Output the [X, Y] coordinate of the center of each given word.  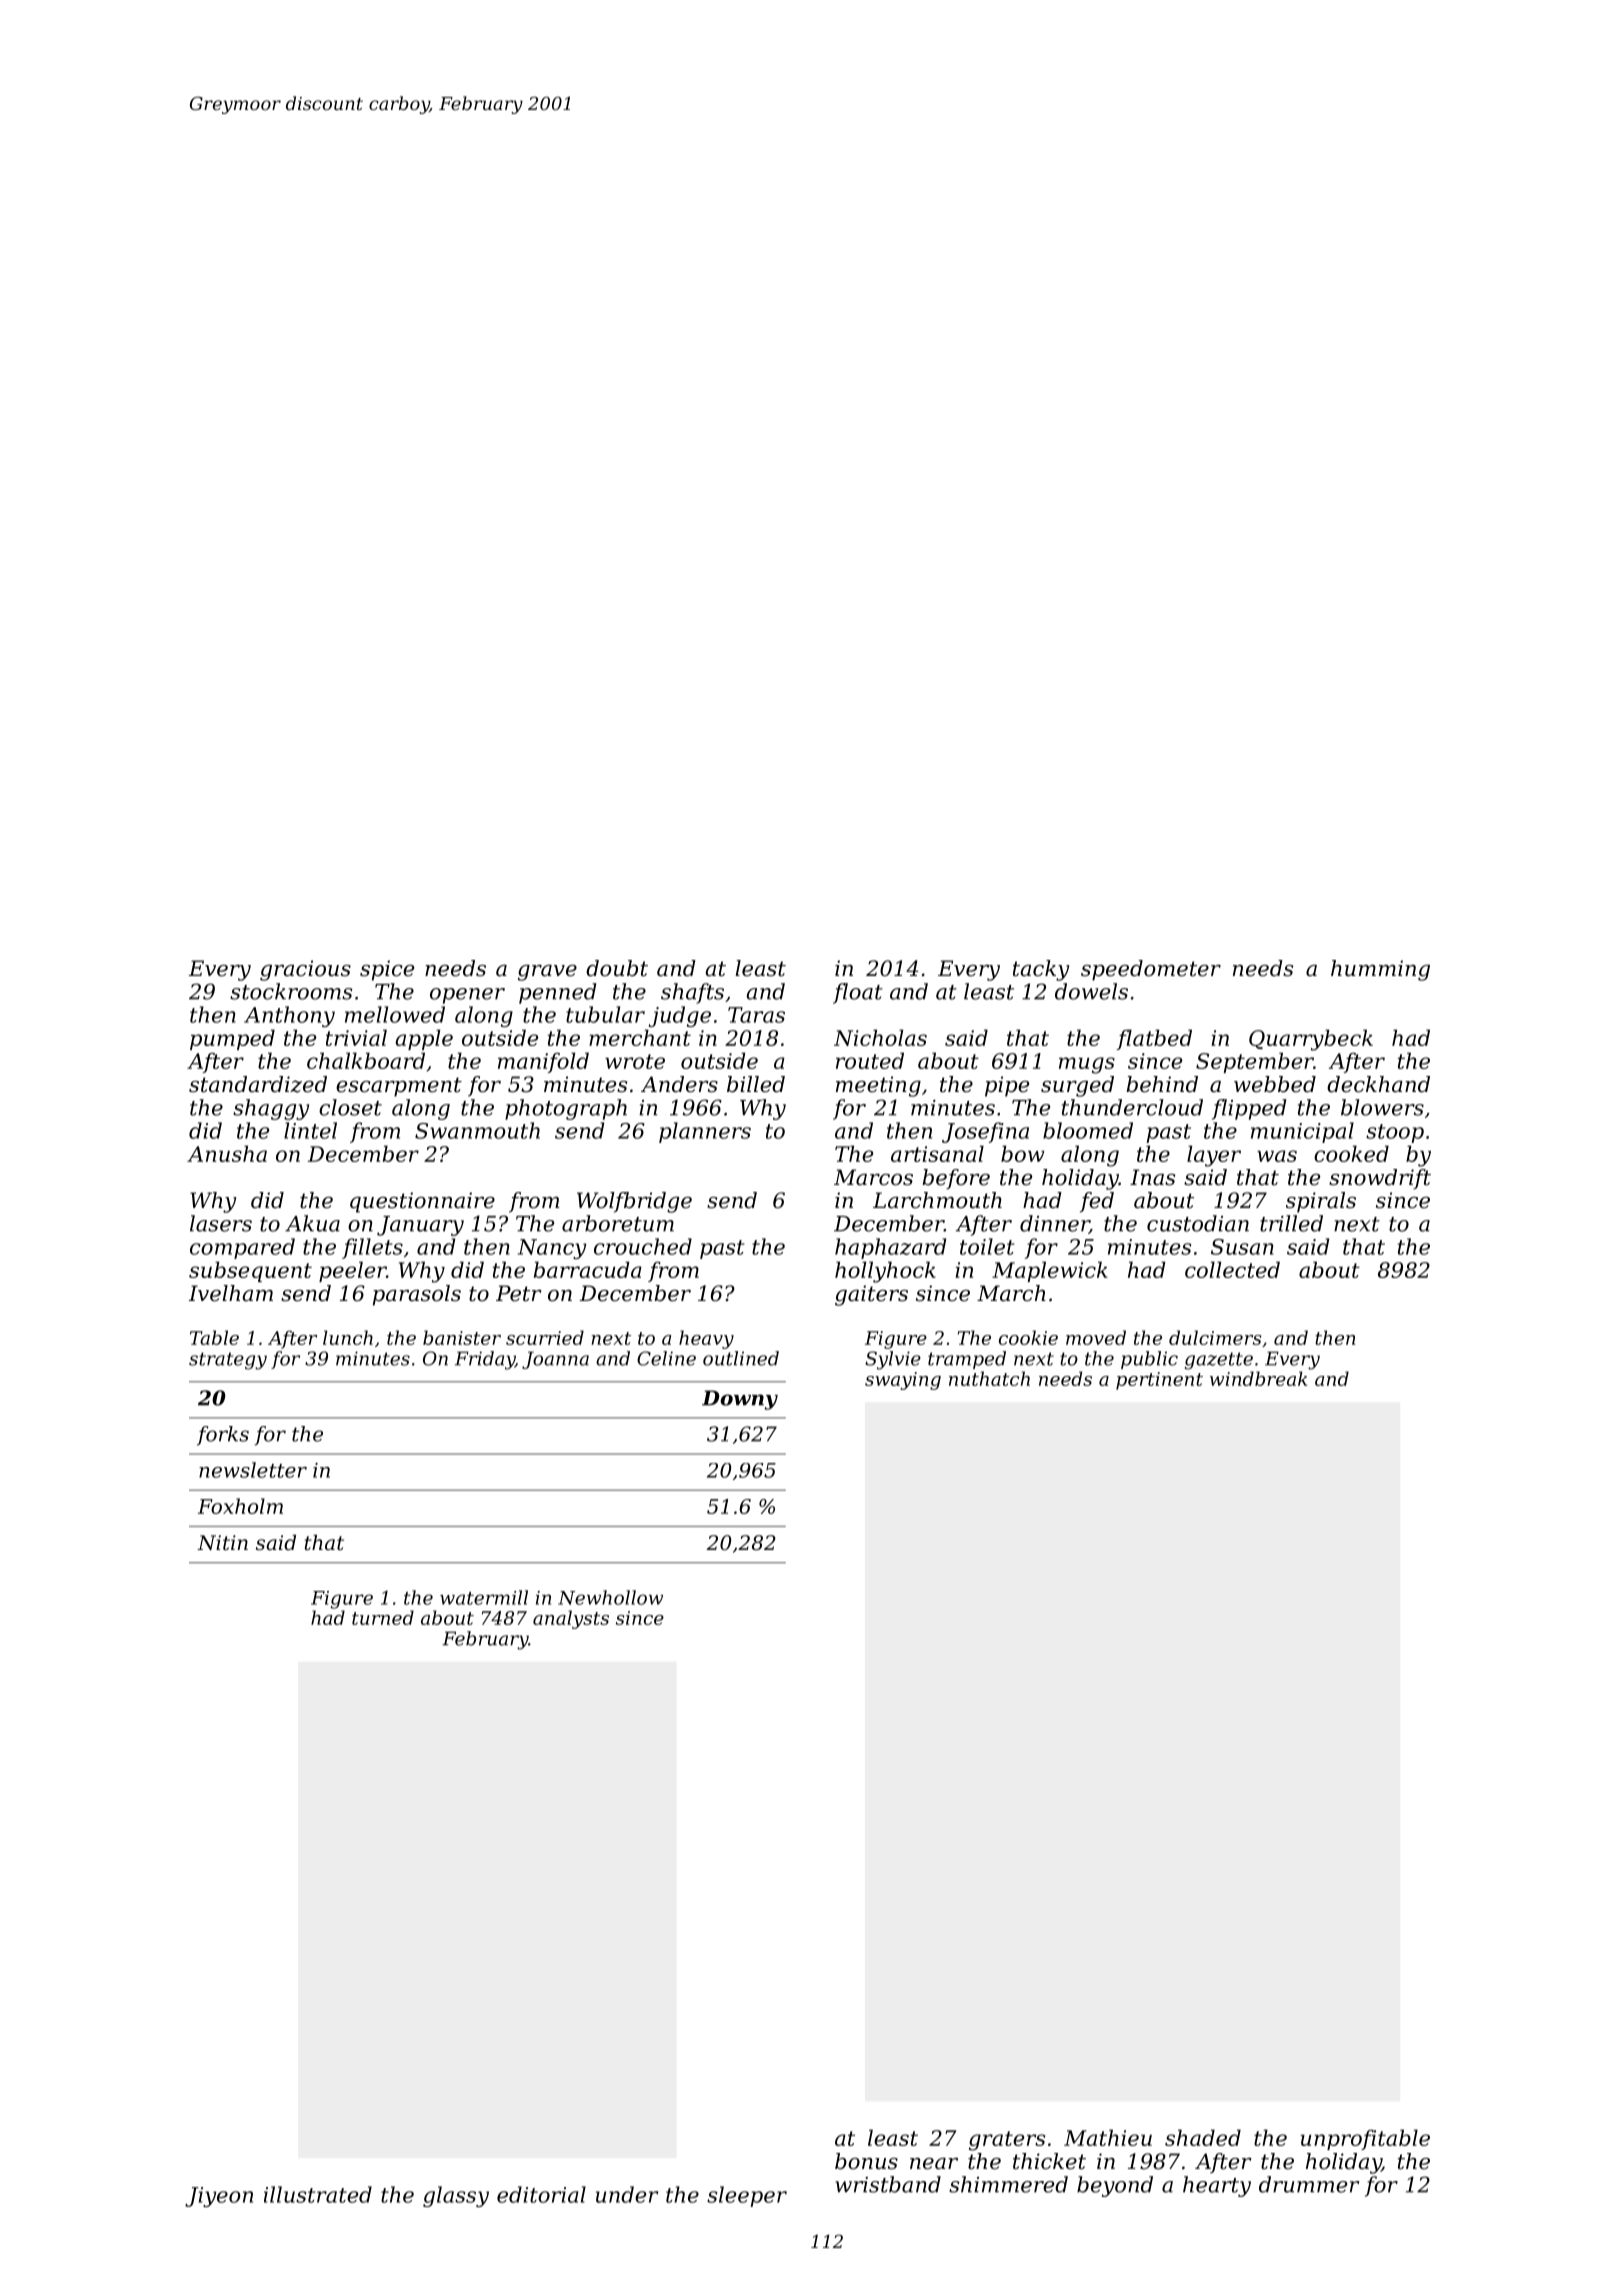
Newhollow [610, 1597]
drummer [1309, 2184]
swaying [903, 1381]
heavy [706, 1339]
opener [467, 996]
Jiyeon [219, 2197]
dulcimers [1215, 1337]
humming [1380, 970]
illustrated [318, 2194]
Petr [519, 1293]
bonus [866, 2161]
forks [223, 1436]
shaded [1203, 2137]
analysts [571, 1619]
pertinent [1159, 1381]
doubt [617, 968]
